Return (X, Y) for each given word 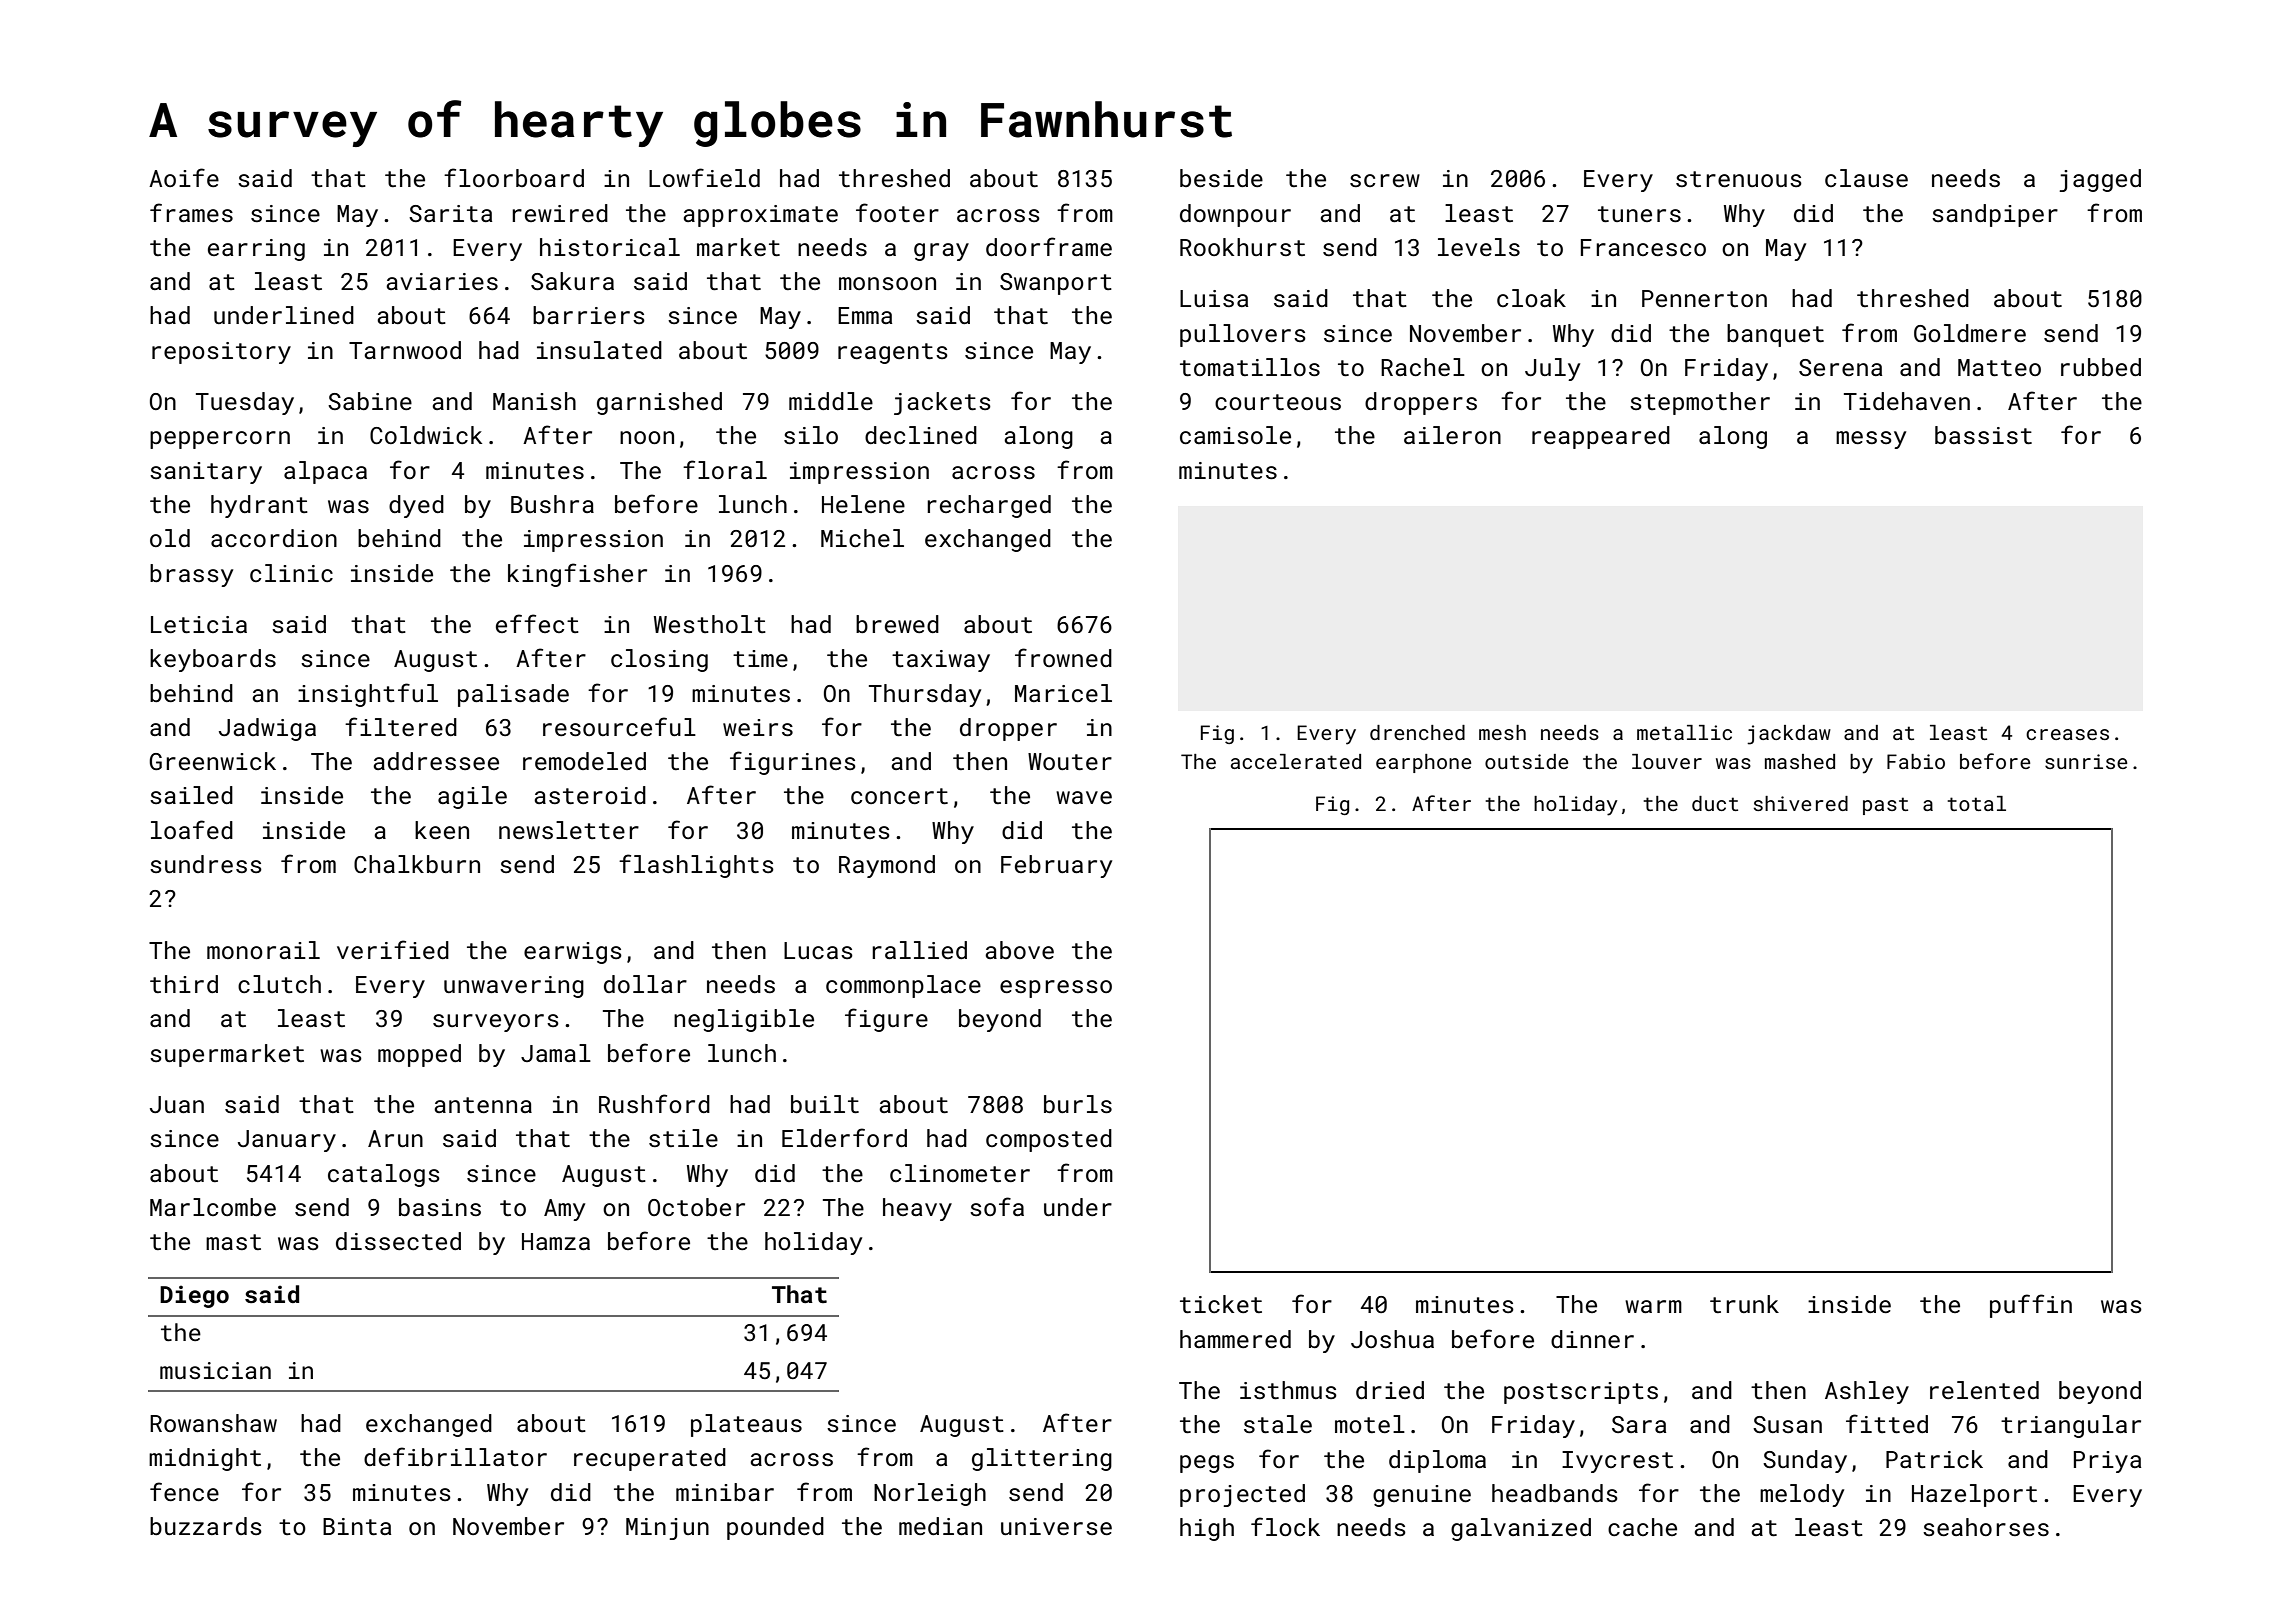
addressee (436, 761)
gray (941, 252)
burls (1078, 1104)
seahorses (1986, 1527)
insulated (599, 350)
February (1056, 866)
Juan (177, 1104)
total (1977, 803)
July (1552, 369)
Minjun (667, 1529)
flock (1285, 1526)
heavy (917, 1209)
